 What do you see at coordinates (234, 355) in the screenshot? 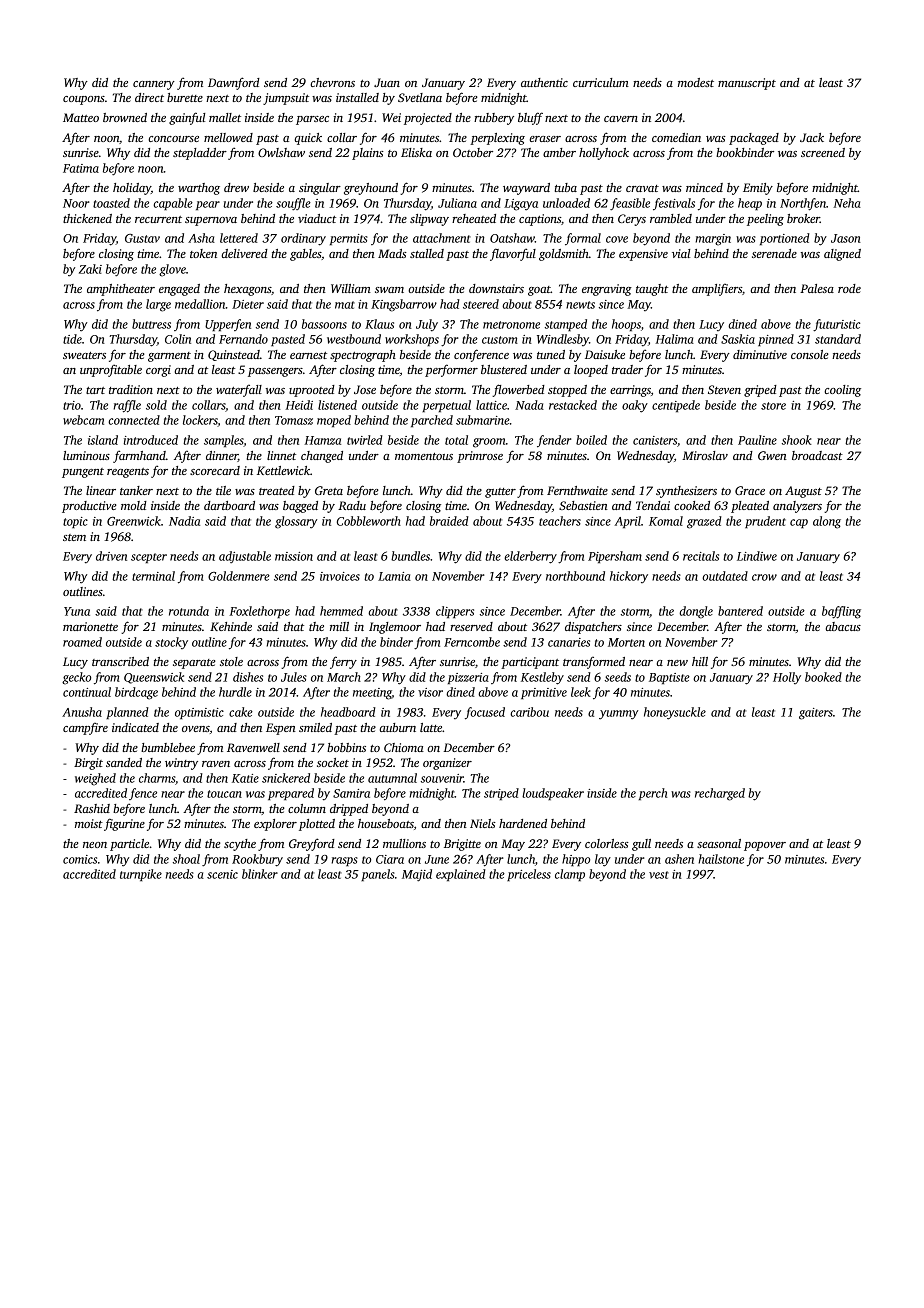
I see `Quinstead` at bounding box center [234, 355].
